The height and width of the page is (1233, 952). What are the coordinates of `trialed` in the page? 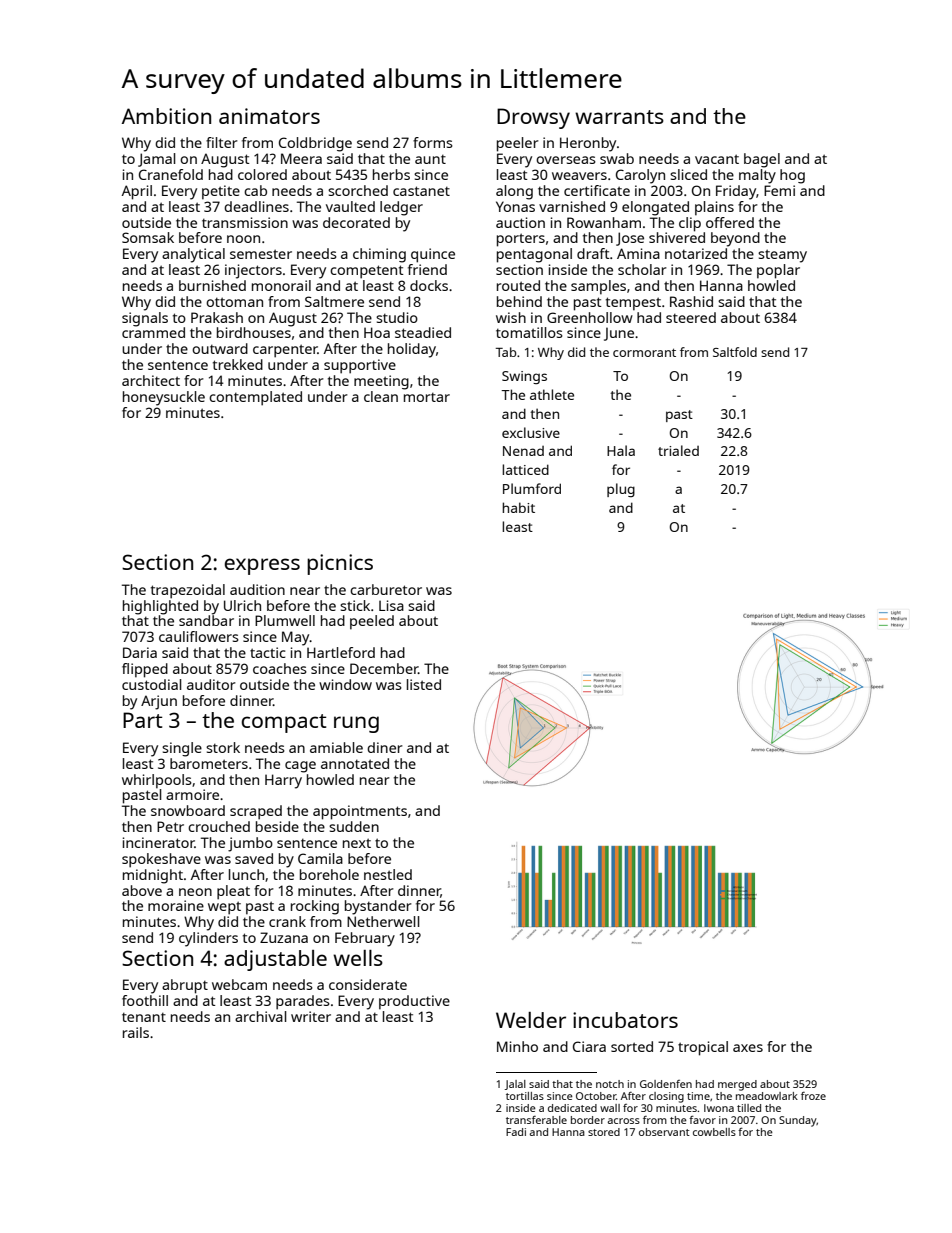 It's located at (678, 450).
